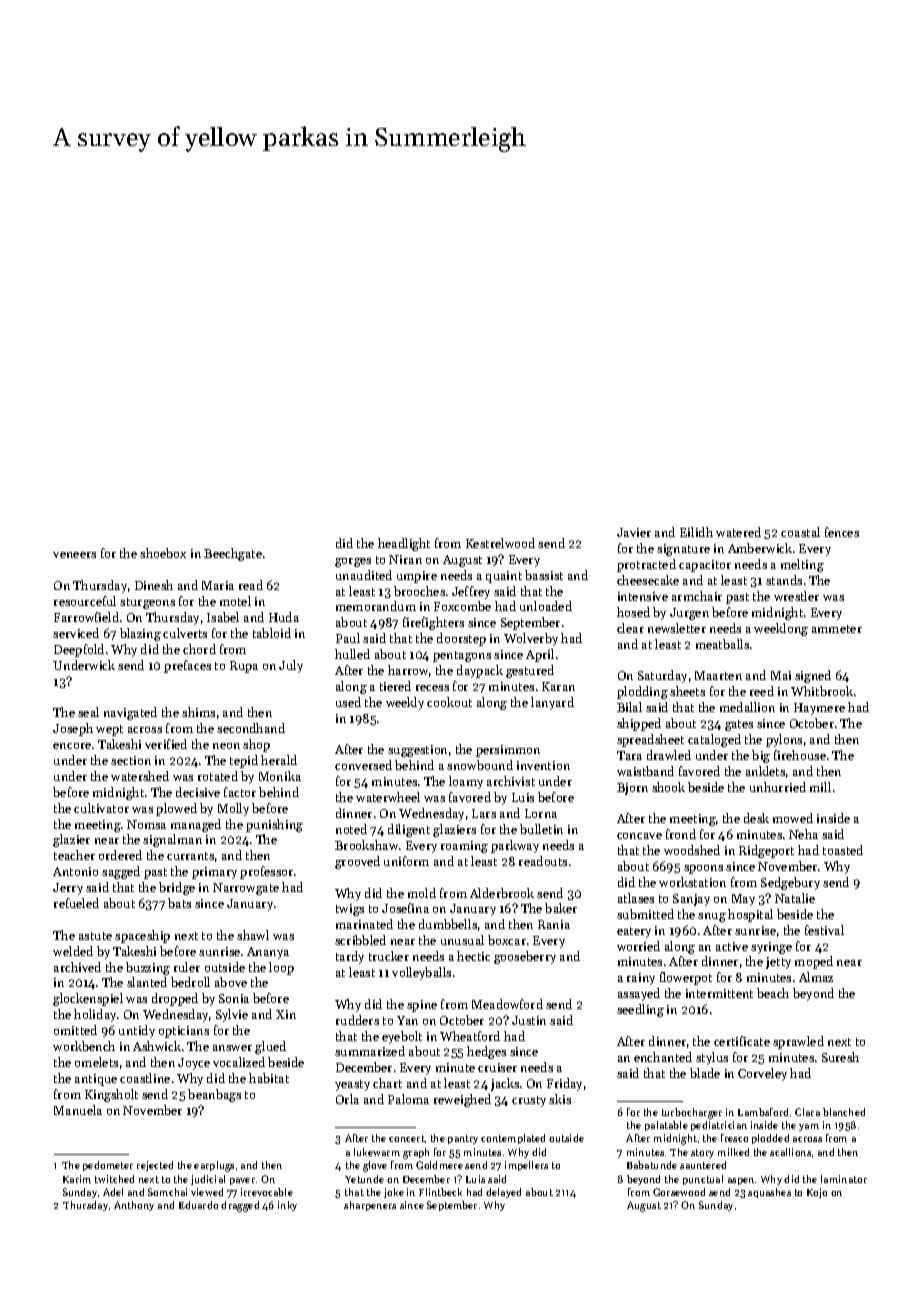 Image resolution: width=924 pixels, height=1308 pixels. What do you see at coordinates (502, 893) in the image?
I see `Alderbrook` at bounding box center [502, 893].
